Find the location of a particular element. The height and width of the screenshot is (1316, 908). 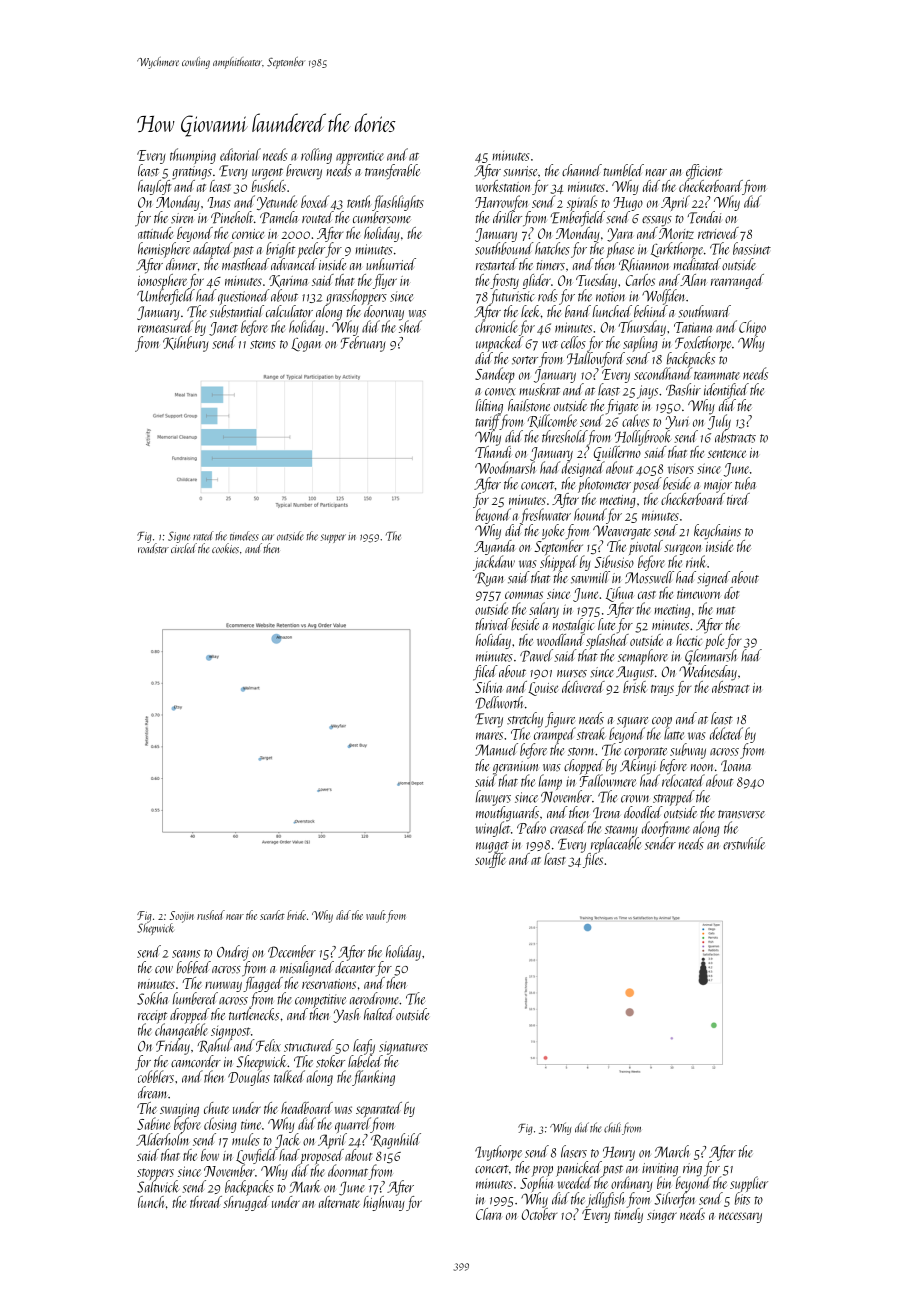

souffle is located at coordinates (490, 860).
